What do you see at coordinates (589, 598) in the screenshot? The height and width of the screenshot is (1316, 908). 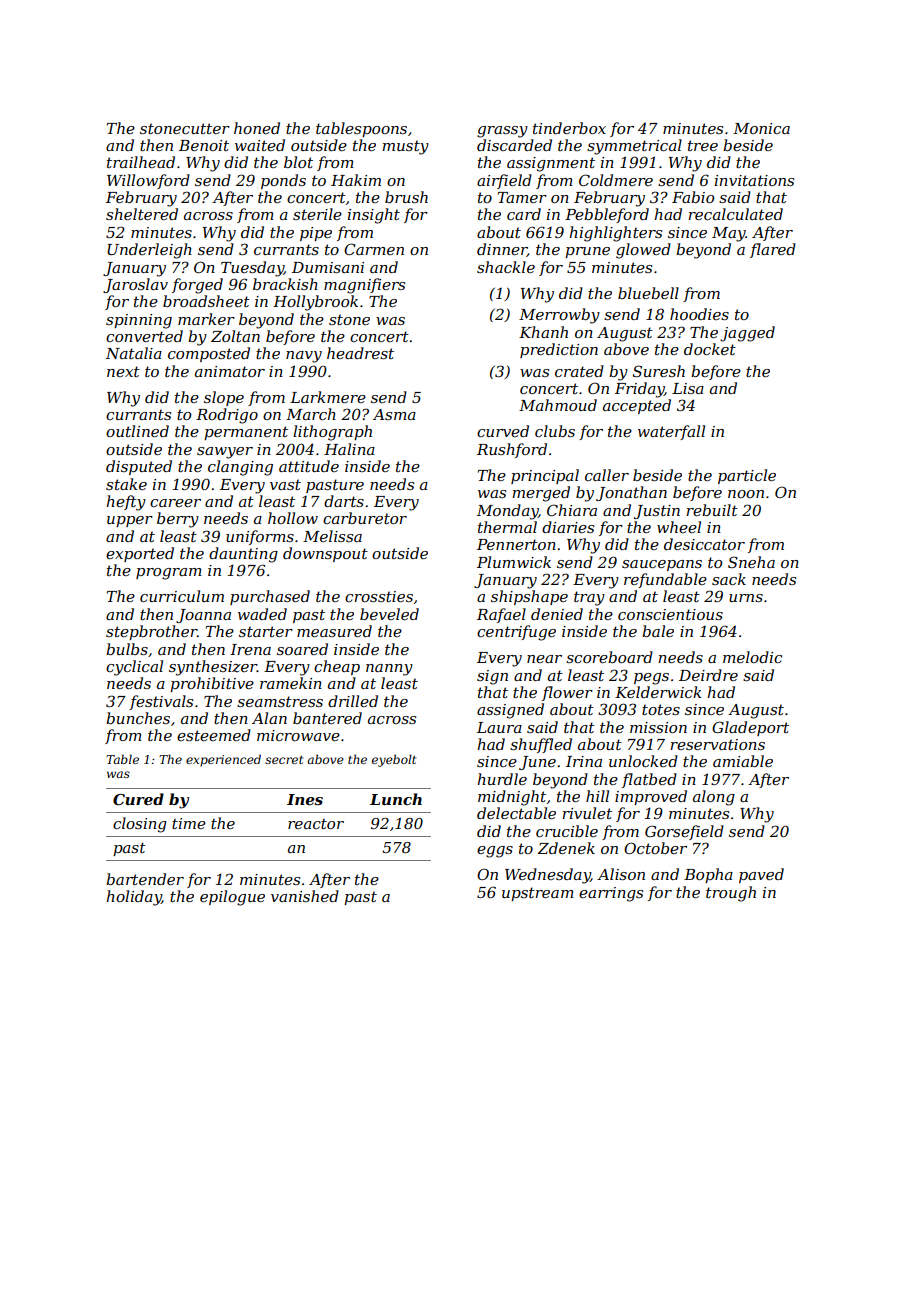 I see `tray` at bounding box center [589, 598].
